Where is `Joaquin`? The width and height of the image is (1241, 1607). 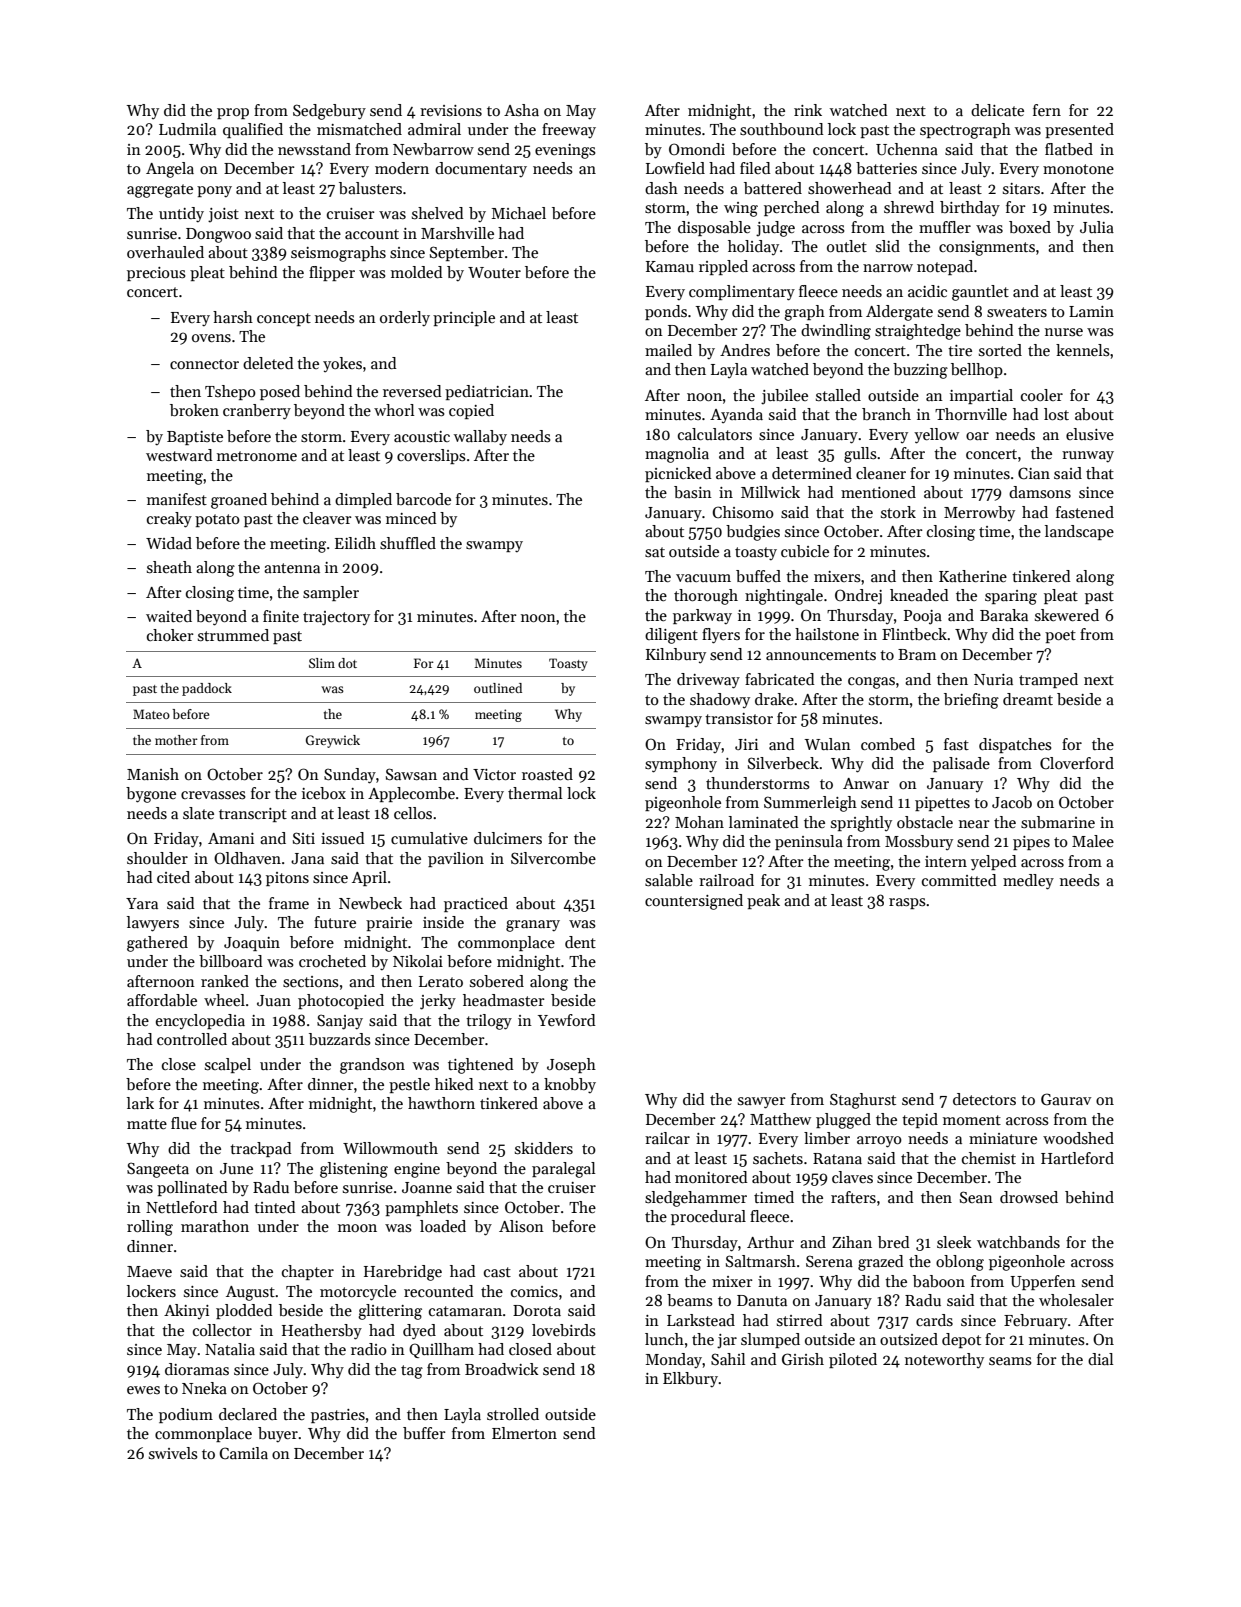
Joaquin is located at coordinates (252, 944).
